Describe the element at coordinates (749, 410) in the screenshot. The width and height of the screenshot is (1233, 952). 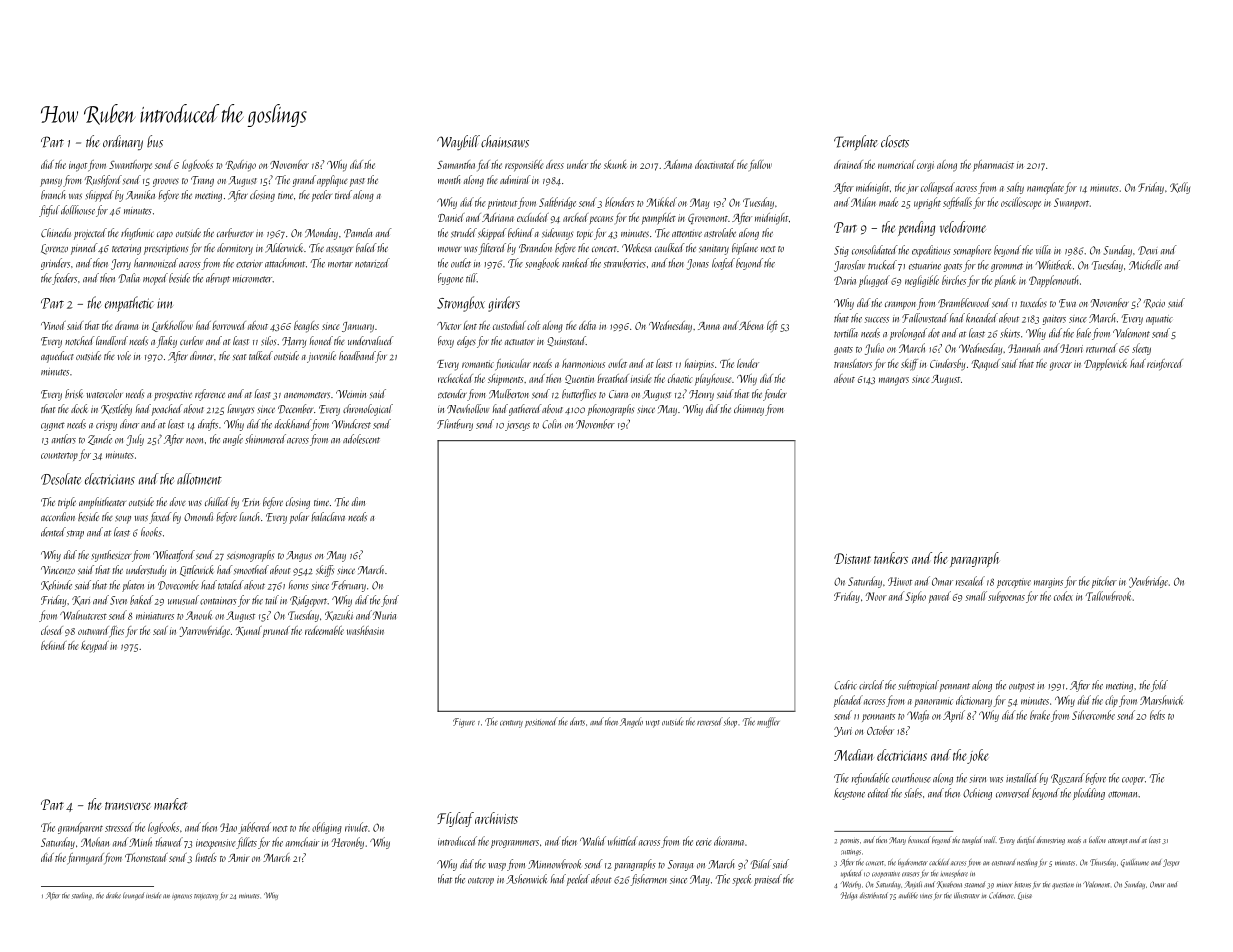
I see `chimney` at that location.
